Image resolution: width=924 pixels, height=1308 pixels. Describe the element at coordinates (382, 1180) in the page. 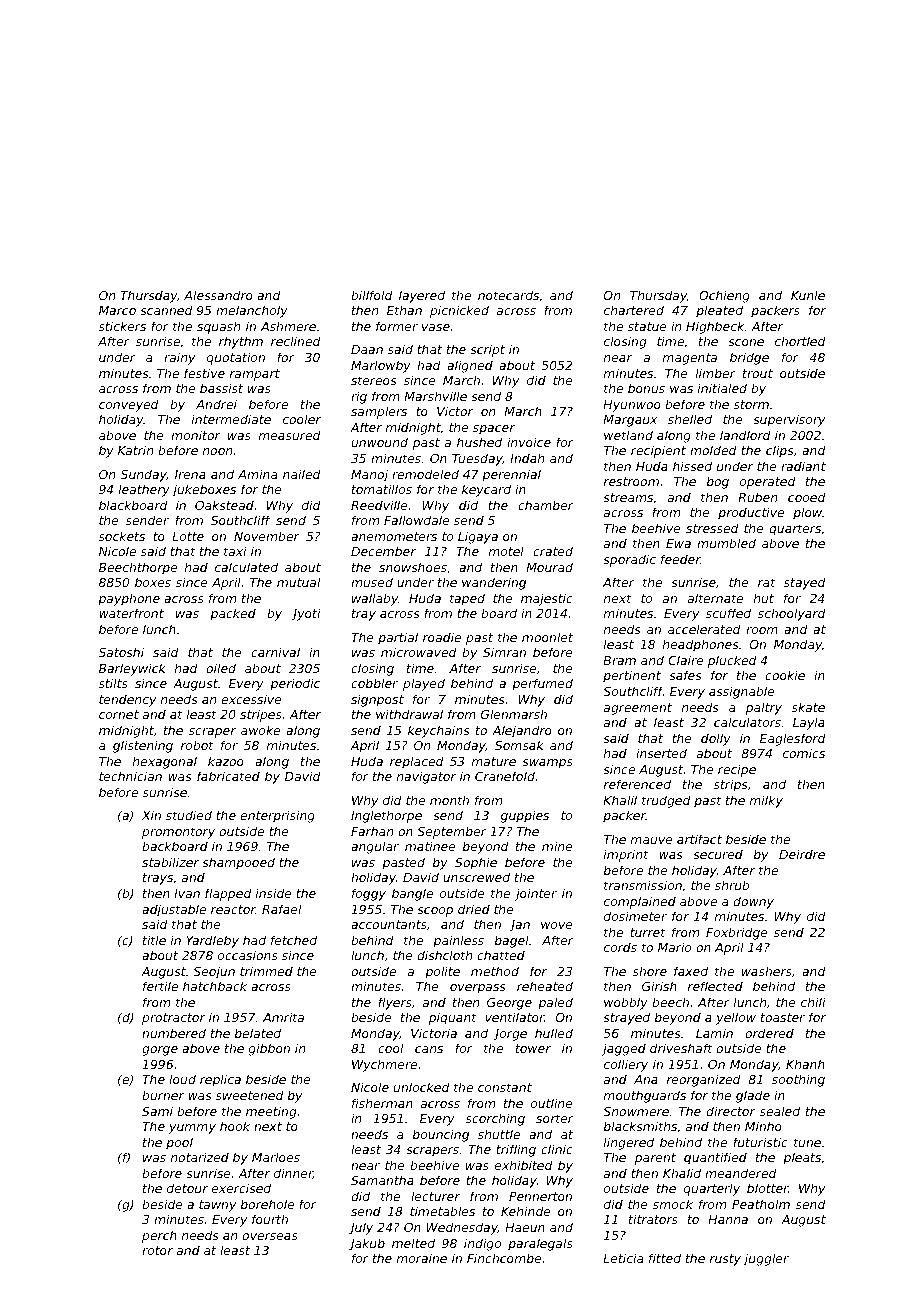

I see `Samantha` at that location.
